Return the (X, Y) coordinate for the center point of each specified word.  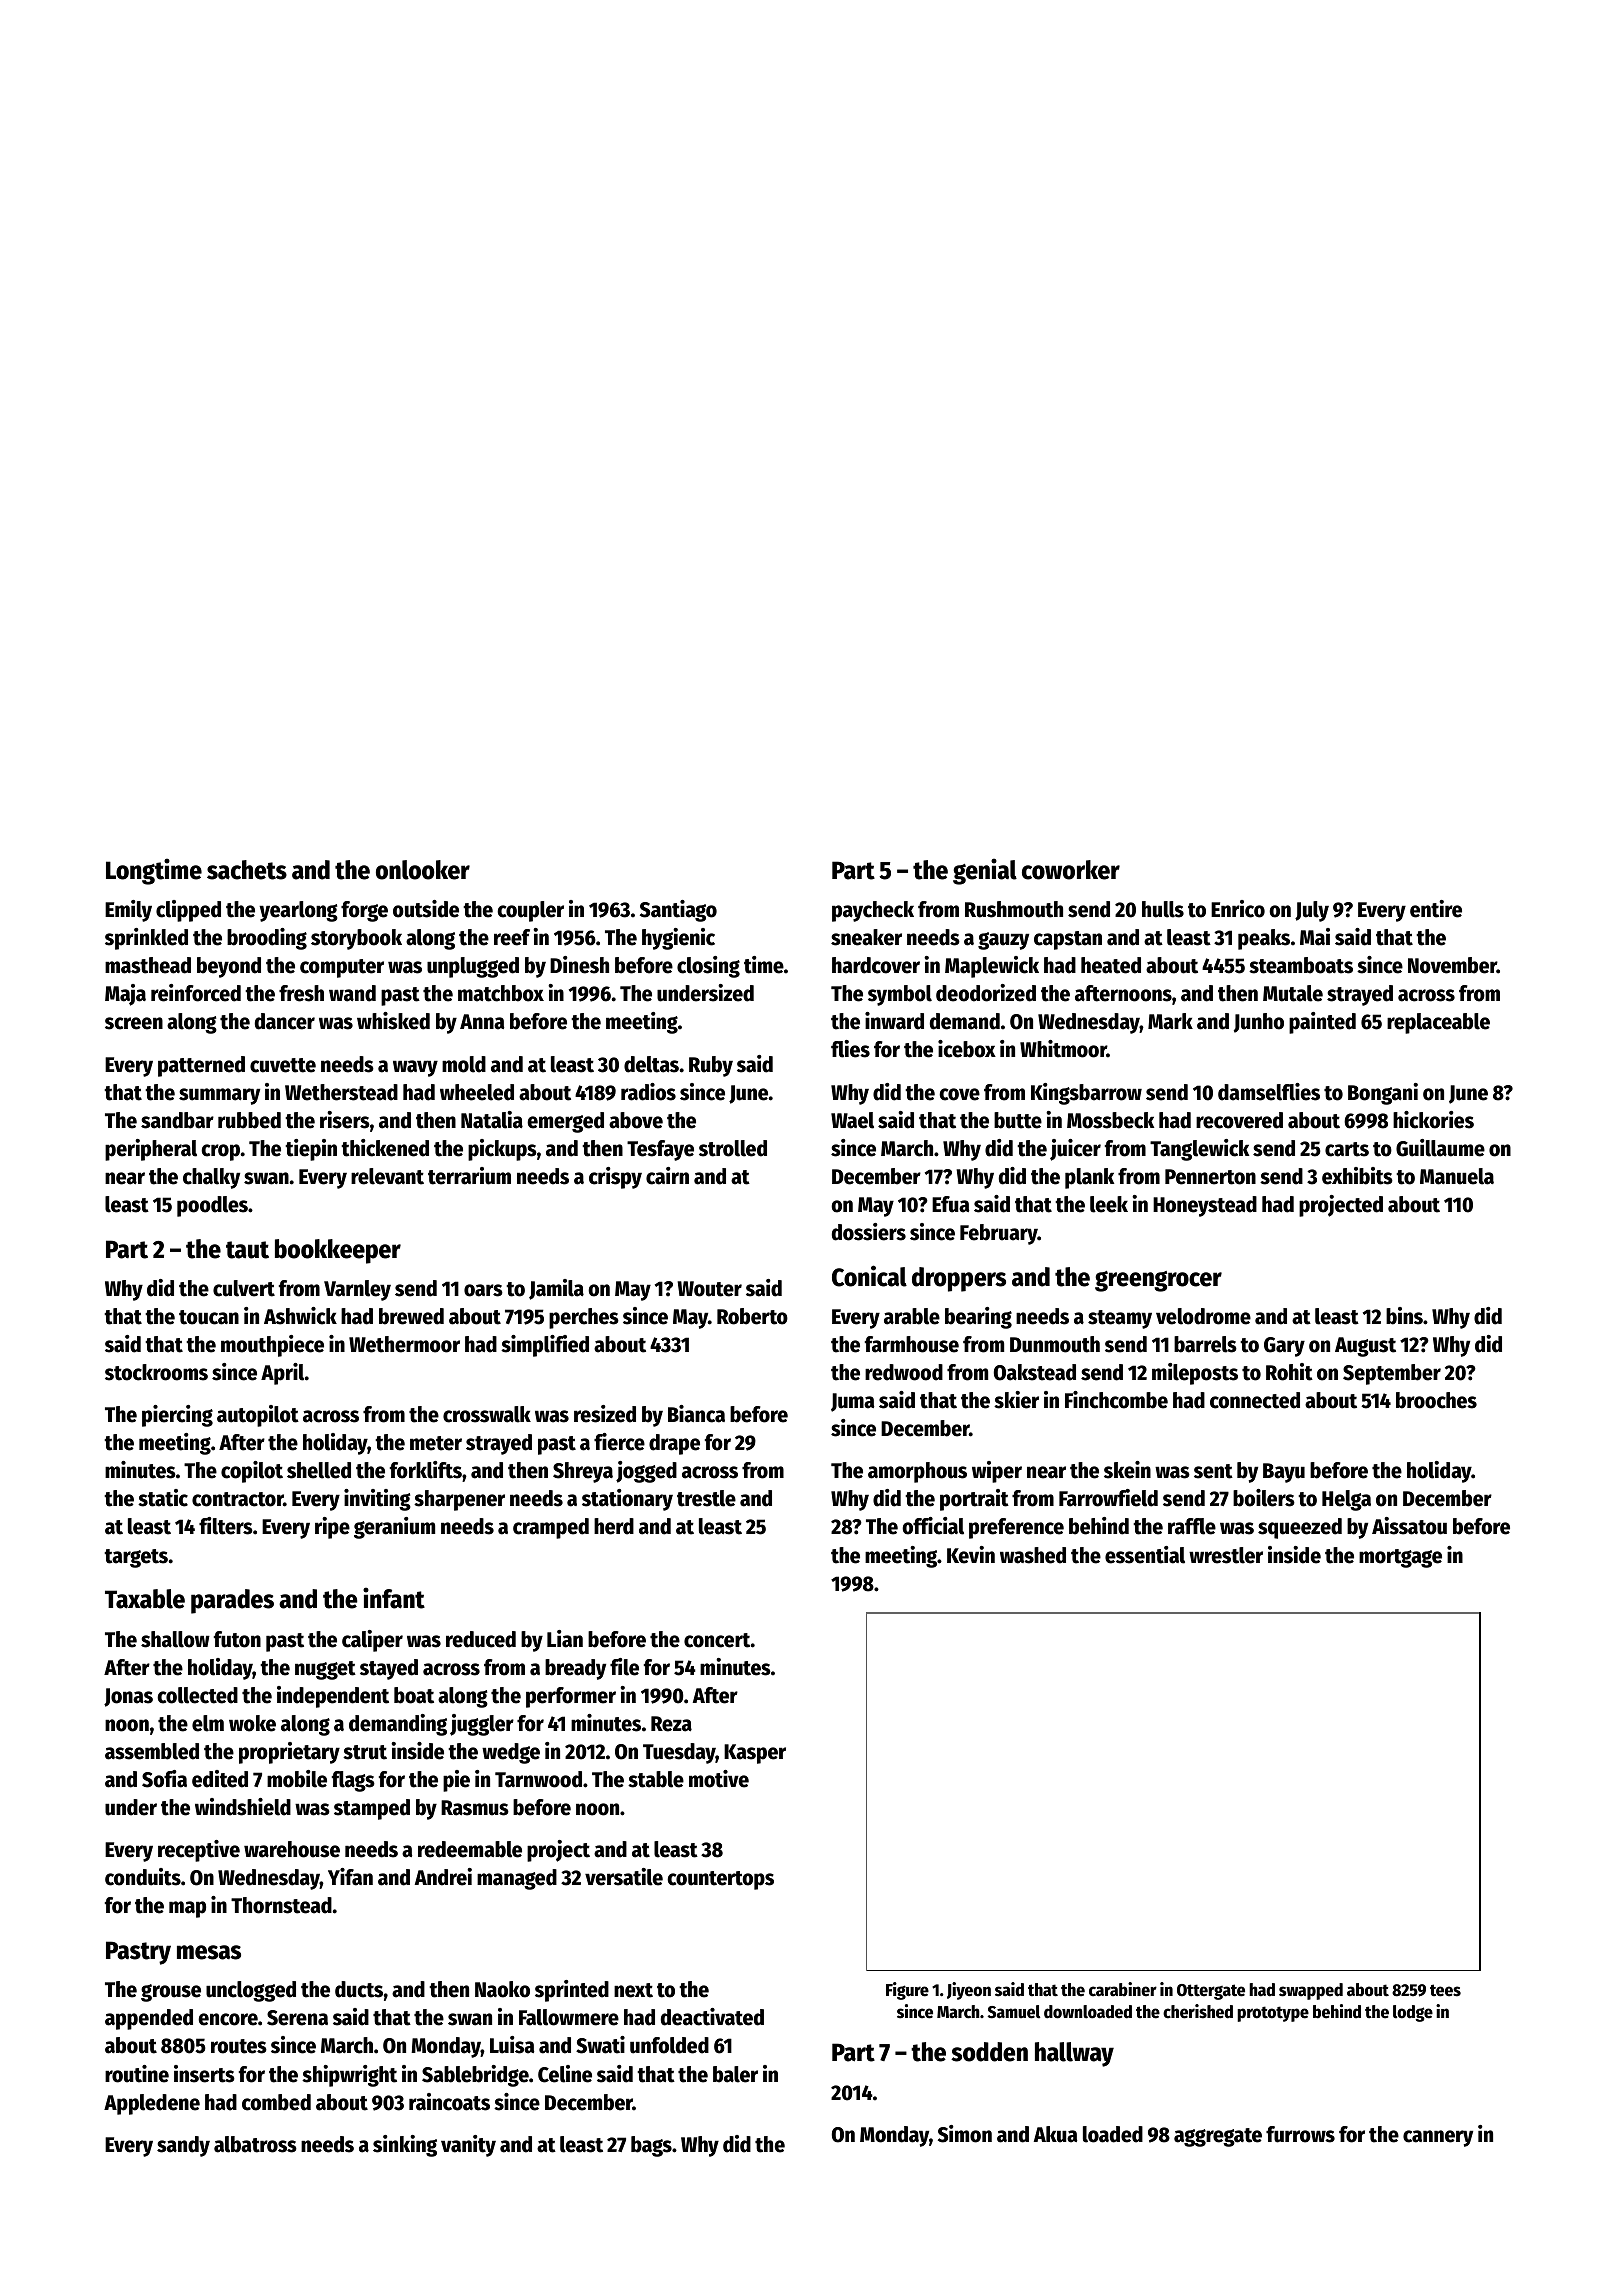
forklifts (426, 1470)
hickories (1433, 1120)
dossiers (869, 1232)
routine (137, 2074)
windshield (243, 1807)
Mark (1170, 1021)
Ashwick (300, 1316)
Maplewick (992, 967)
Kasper (755, 1754)
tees (1445, 1990)
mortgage (1400, 1558)
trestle (706, 1498)
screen (134, 1023)
